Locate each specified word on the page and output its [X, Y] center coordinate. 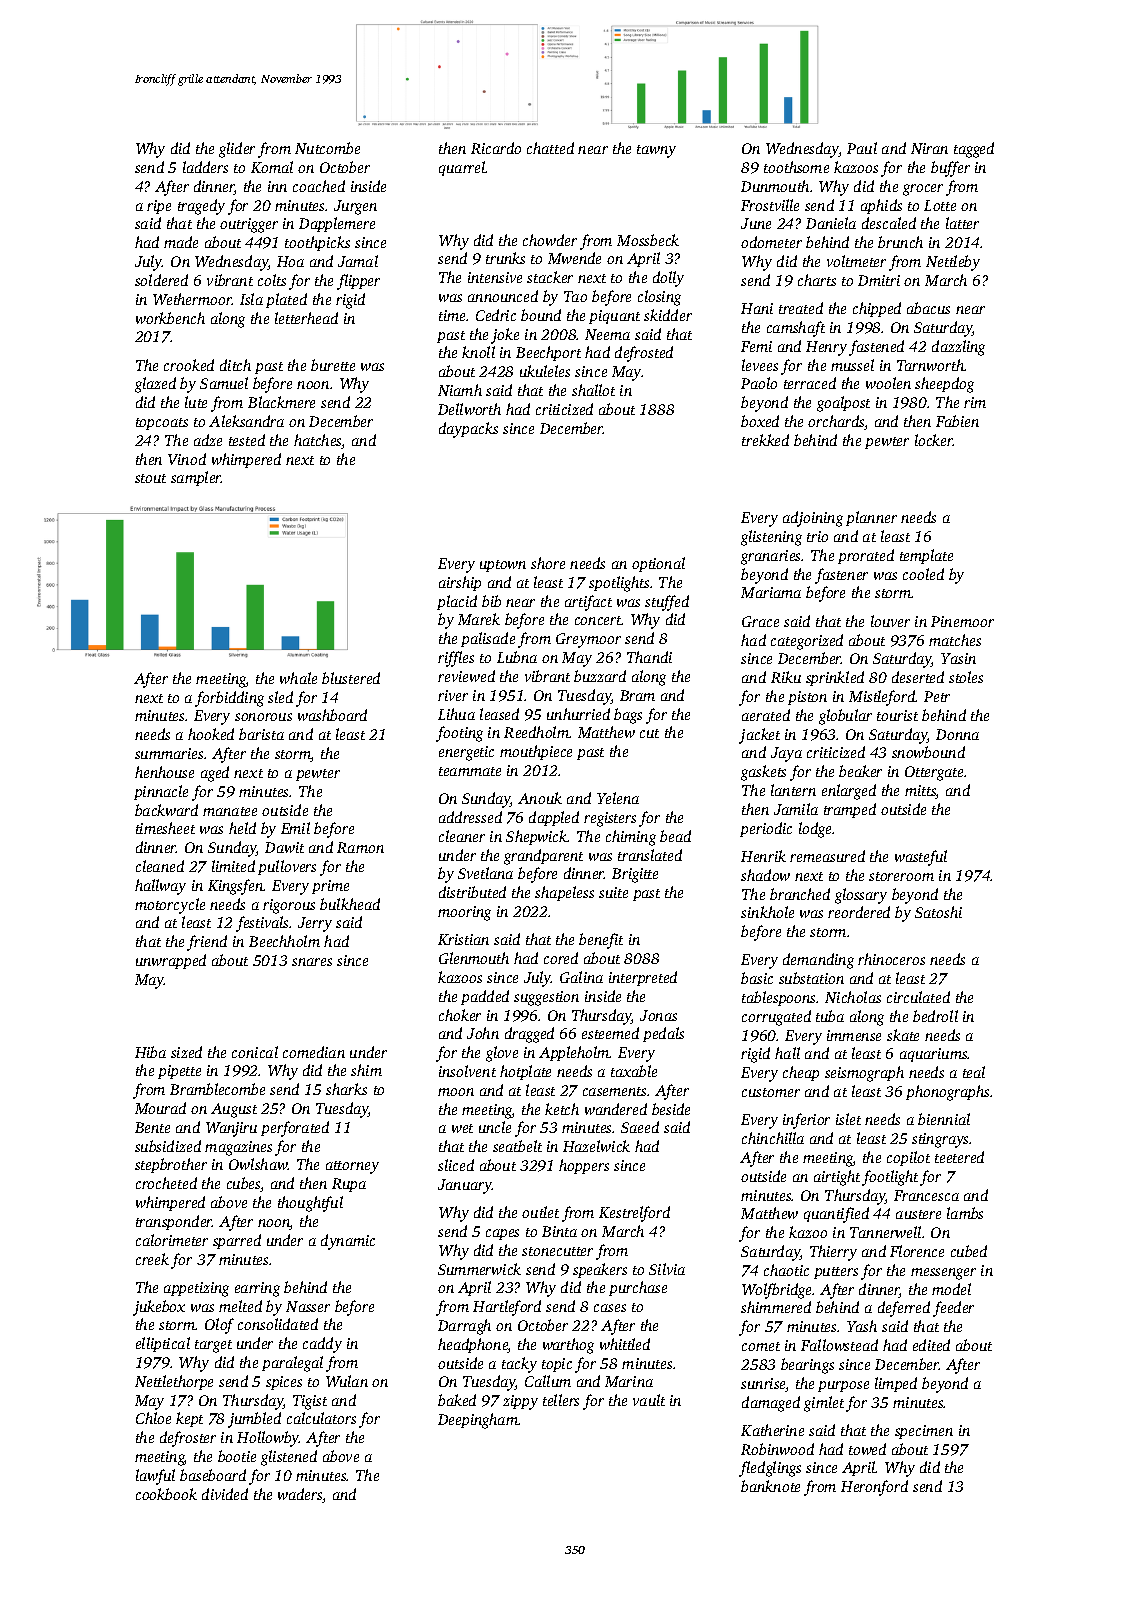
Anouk [540, 798]
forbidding [229, 699]
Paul [862, 148]
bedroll [935, 1016]
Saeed [640, 1127]
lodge [815, 830]
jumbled [254, 1420]
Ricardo [496, 148]
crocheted [166, 1183]
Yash [862, 1326]
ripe [159, 207]
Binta [559, 1231]
